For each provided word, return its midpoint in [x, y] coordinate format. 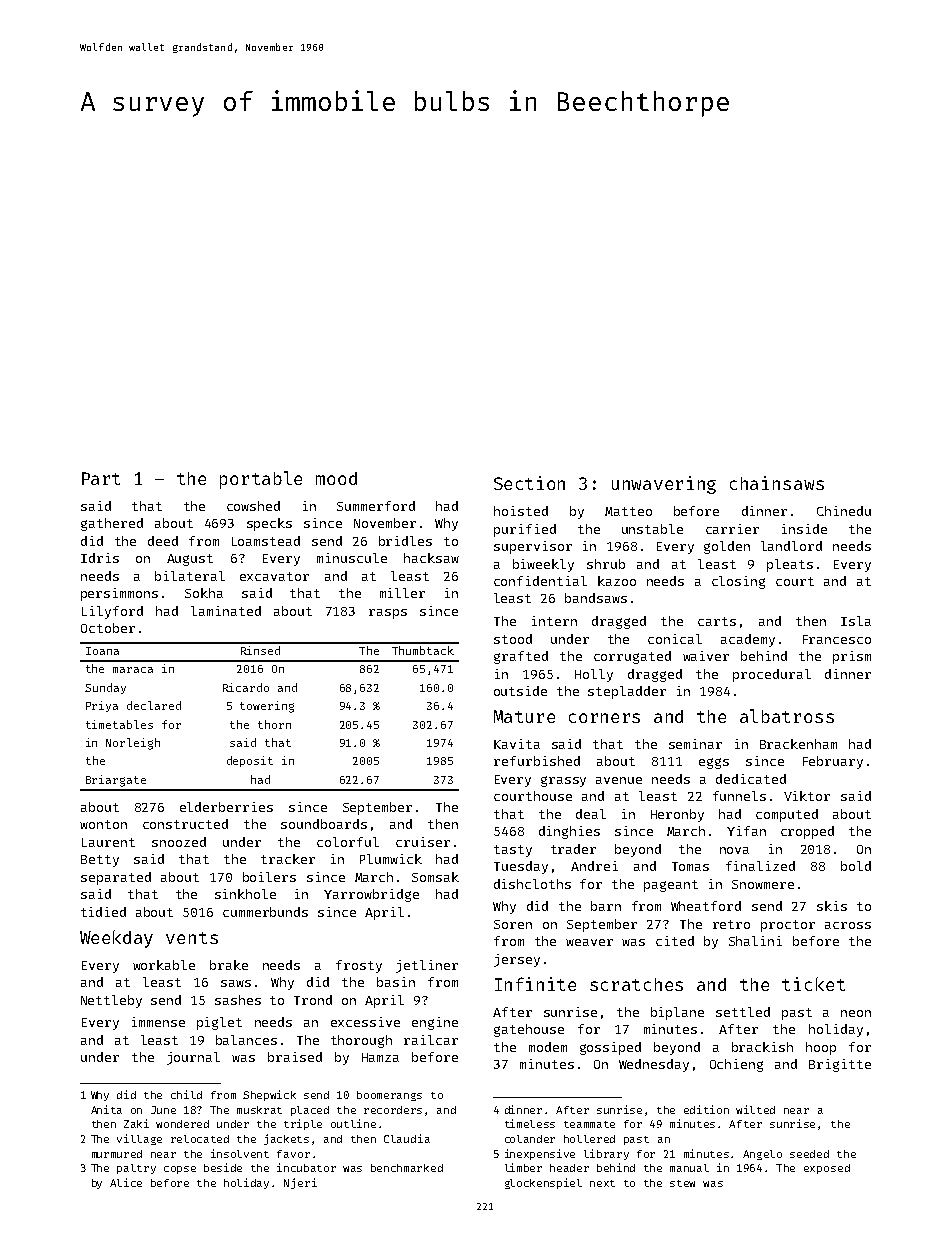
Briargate [116, 781]
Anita [106, 1109]
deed [163, 541]
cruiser [423, 842]
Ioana [102, 651]
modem [548, 1047]
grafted [521, 657]
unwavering [664, 485]
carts [717, 621]
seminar [695, 744]
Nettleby [111, 1001]
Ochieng [736, 1065]
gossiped [610, 1048]
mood [336, 478]
